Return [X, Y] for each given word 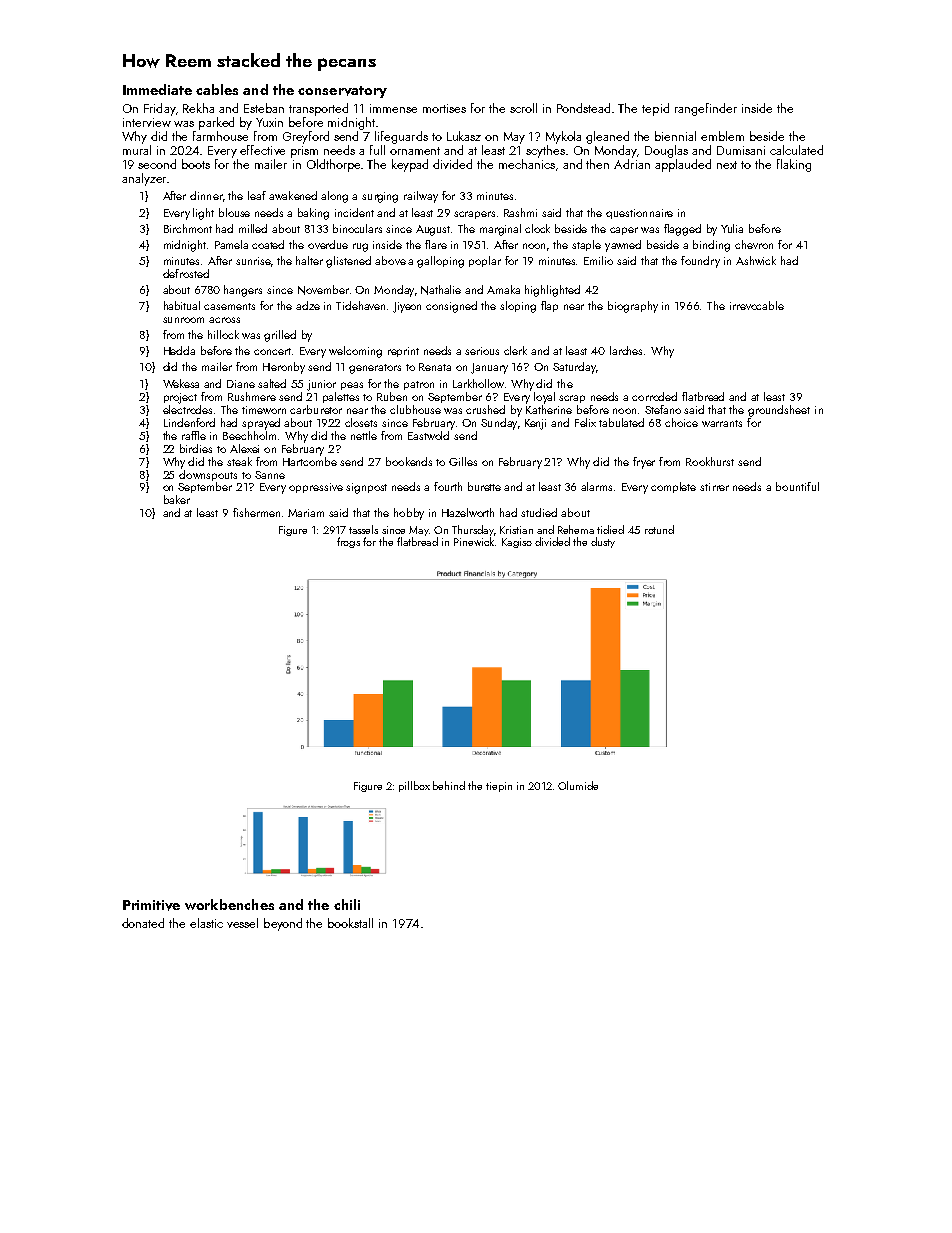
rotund [659, 529]
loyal [544, 398]
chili [347, 904]
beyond [283, 924]
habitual [182, 305]
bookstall [350, 923]
